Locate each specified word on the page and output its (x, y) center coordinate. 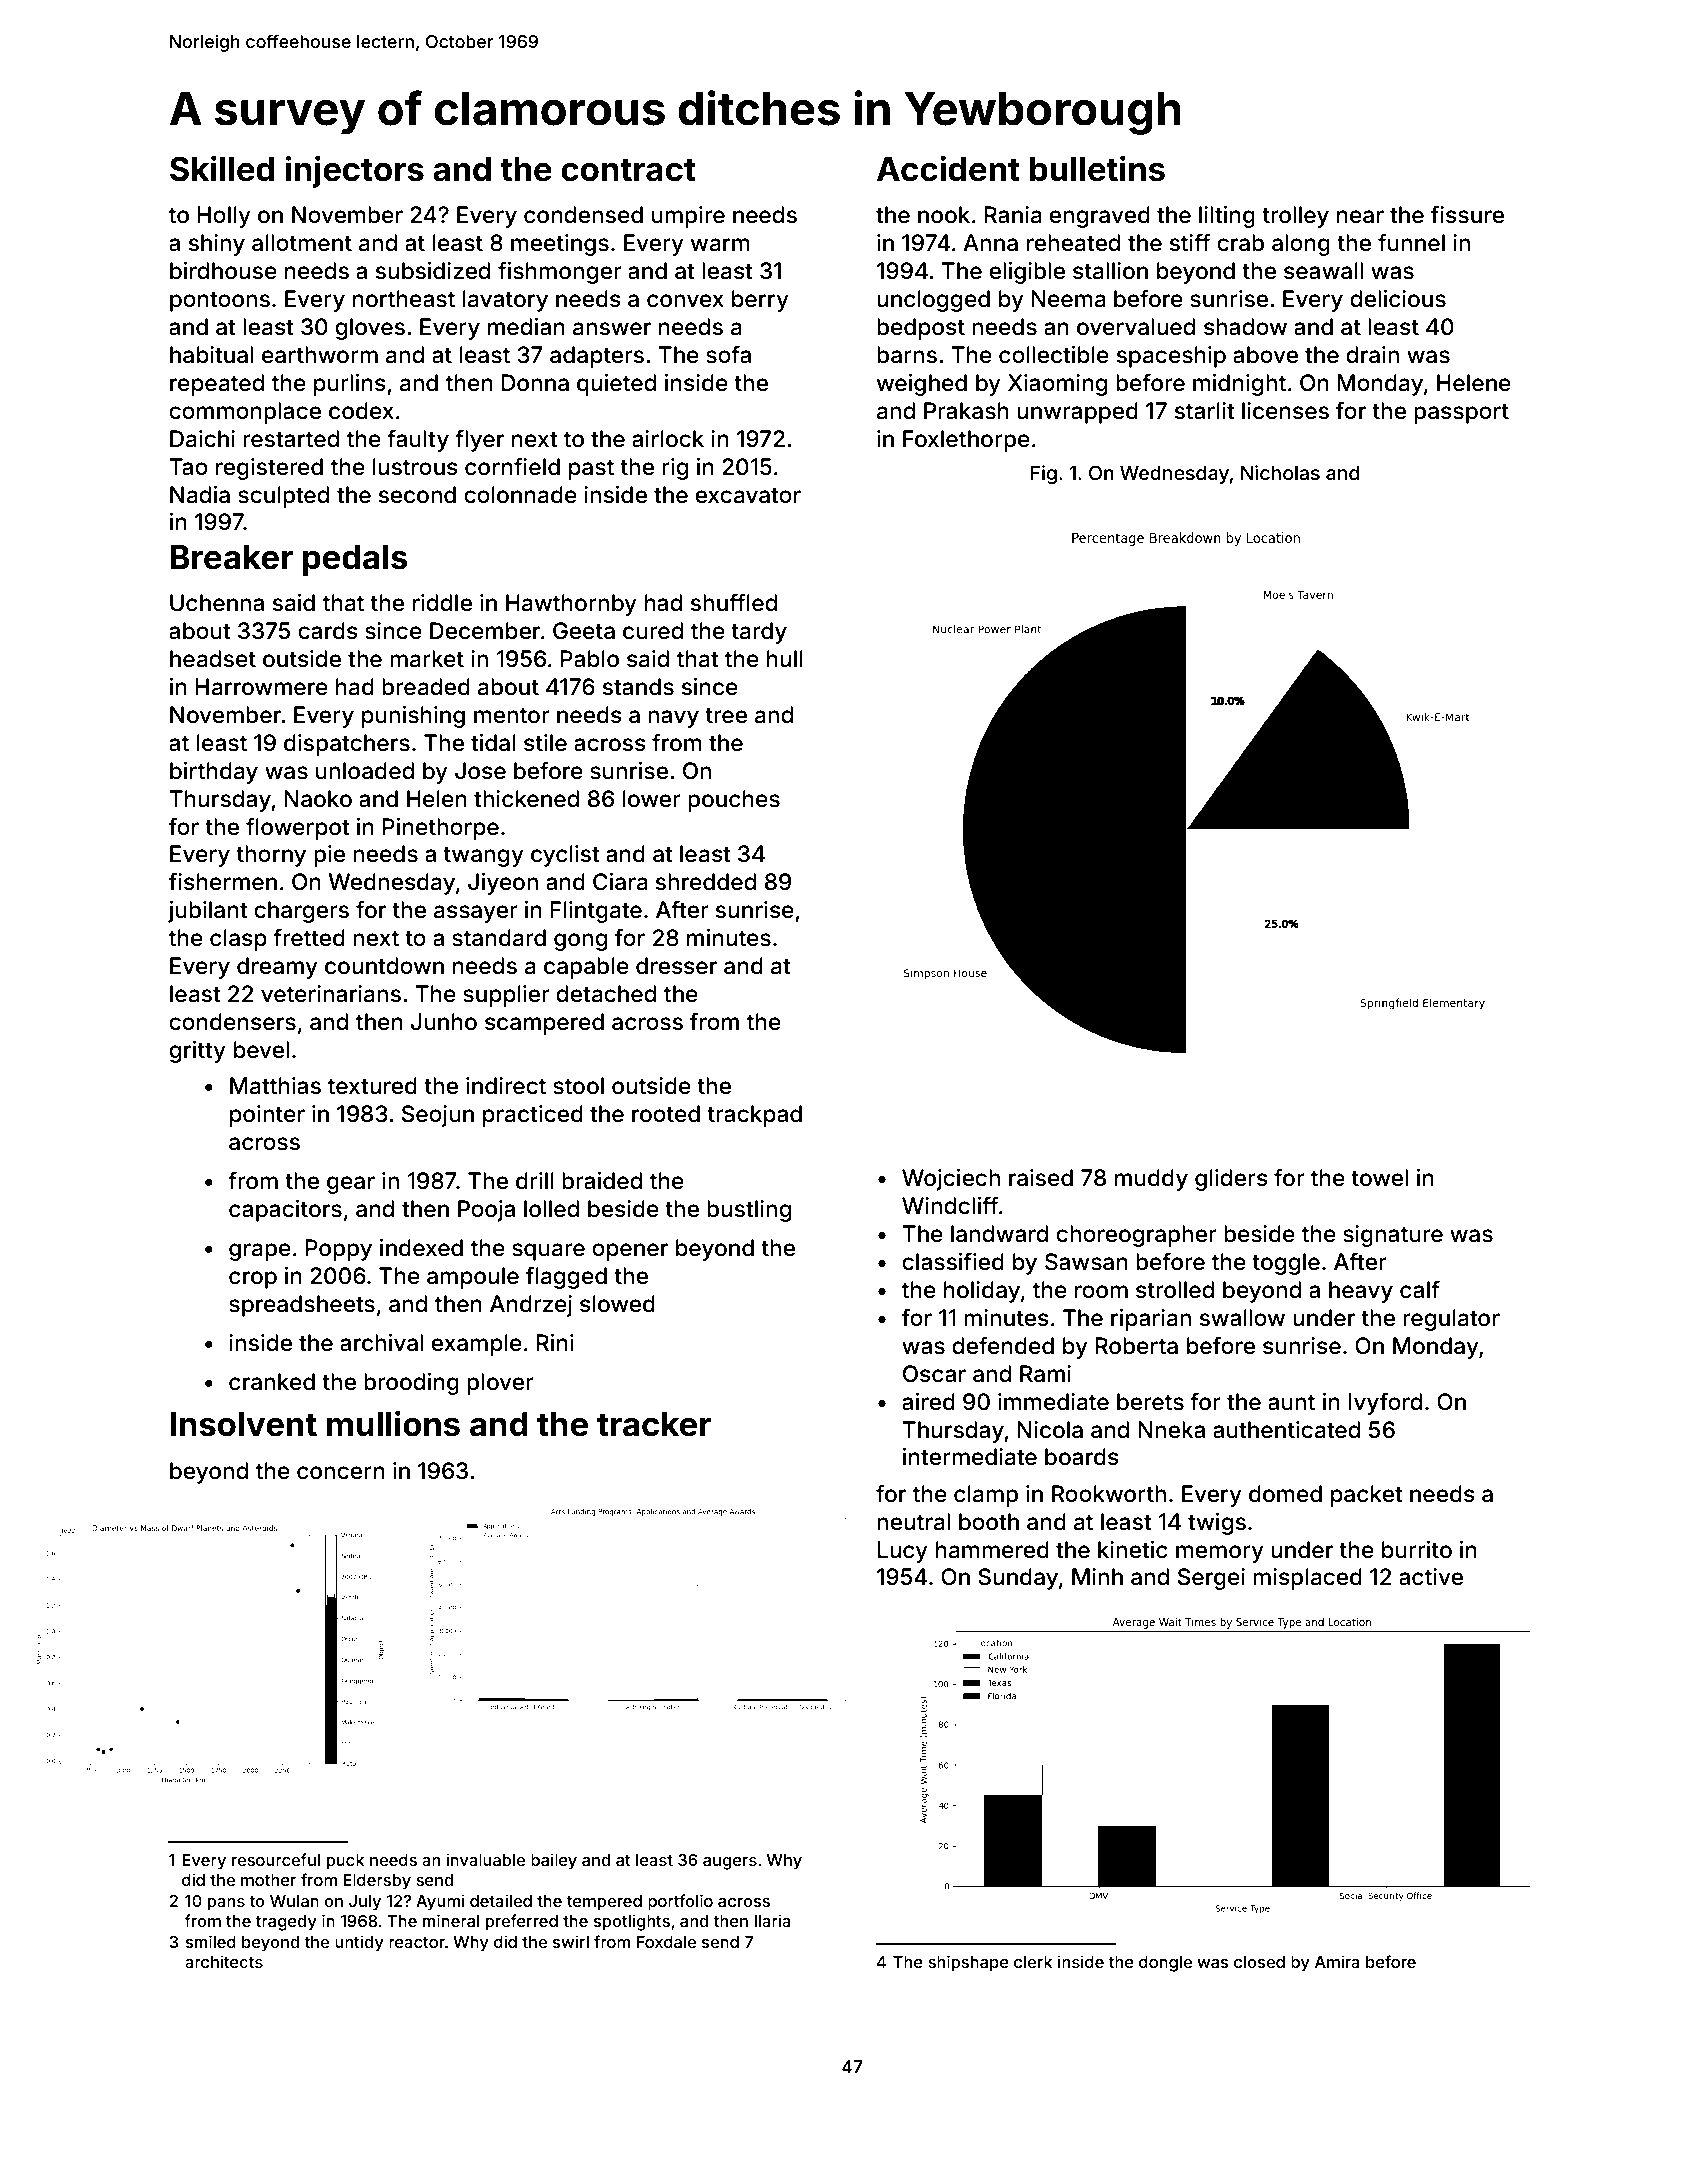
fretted (309, 937)
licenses (1285, 411)
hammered (992, 1550)
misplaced (1307, 1579)
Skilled (222, 169)
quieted (616, 385)
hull (785, 658)
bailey (554, 1861)
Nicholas (1280, 472)
